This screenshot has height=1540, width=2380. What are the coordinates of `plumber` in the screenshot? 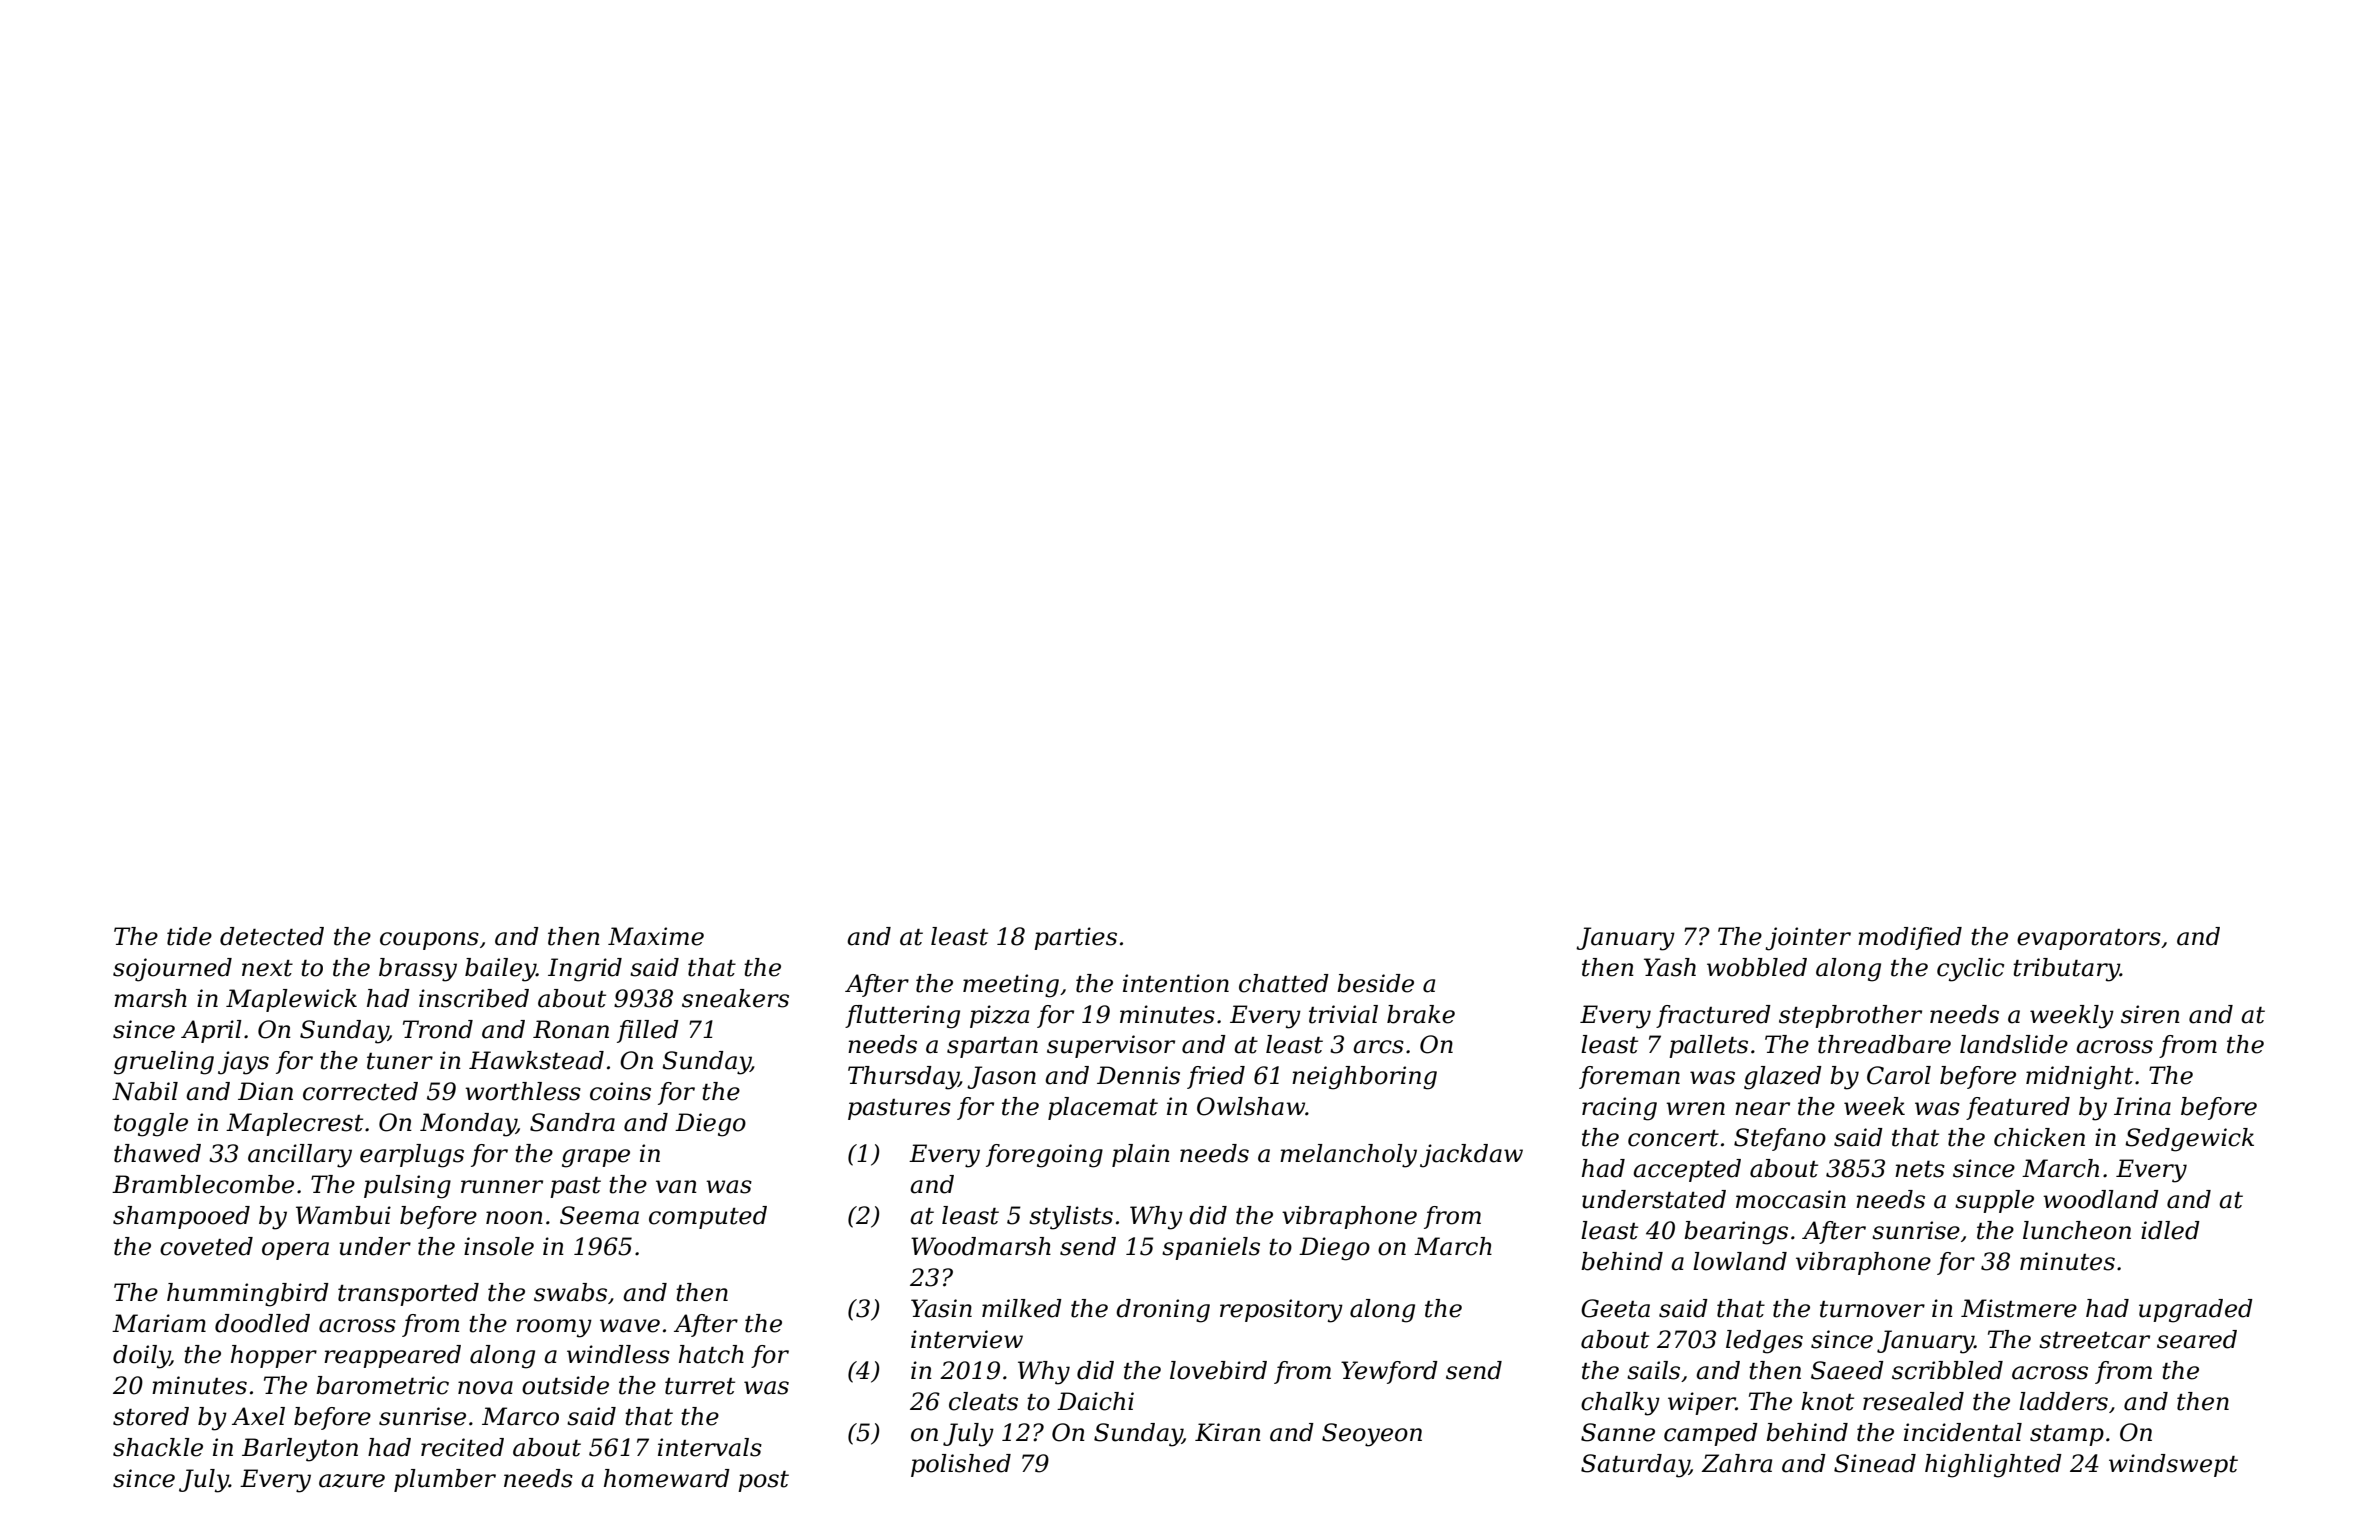 It's located at (445, 1480).
